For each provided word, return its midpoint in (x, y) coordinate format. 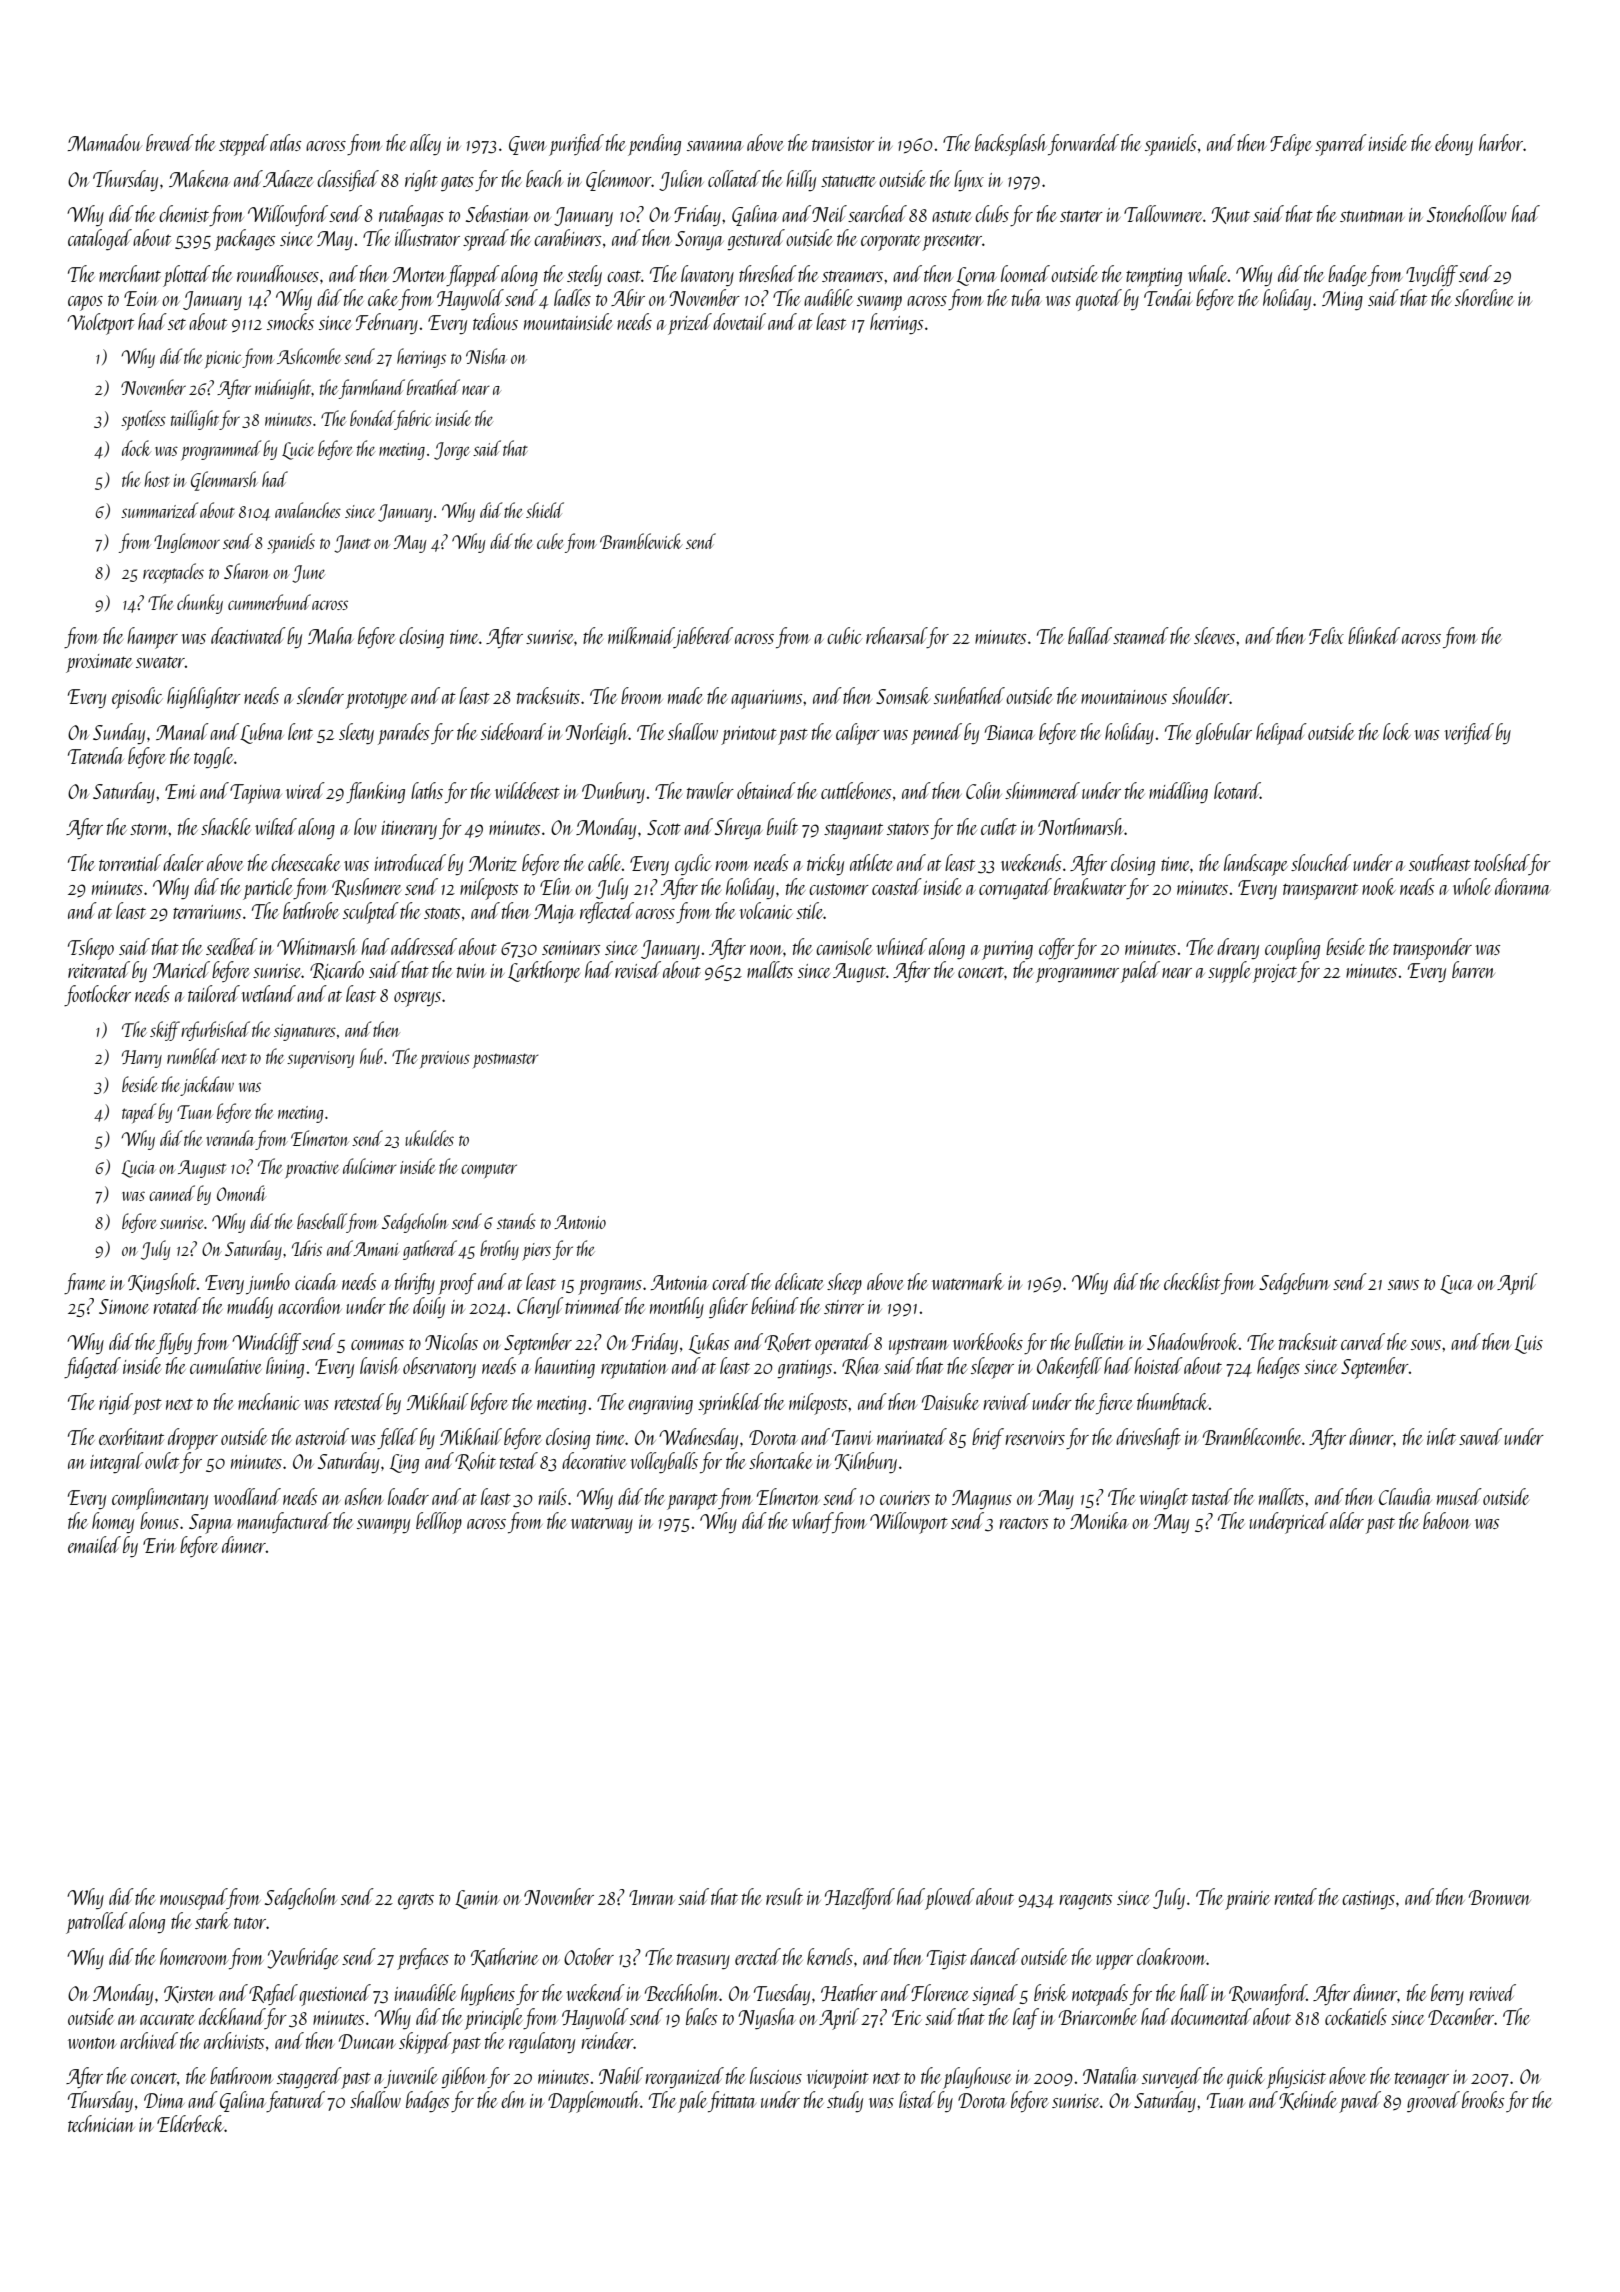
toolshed (1501, 862)
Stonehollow (1467, 213)
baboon (1447, 1520)
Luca (1457, 1284)
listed (917, 2099)
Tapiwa (256, 794)
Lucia (138, 1169)
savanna (715, 146)
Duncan (367, 2041)
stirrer (844, 1307)
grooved (1433, 2101)
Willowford (288, 215)
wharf (812, 1522)
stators (908, 829)
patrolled (97, 1923)
